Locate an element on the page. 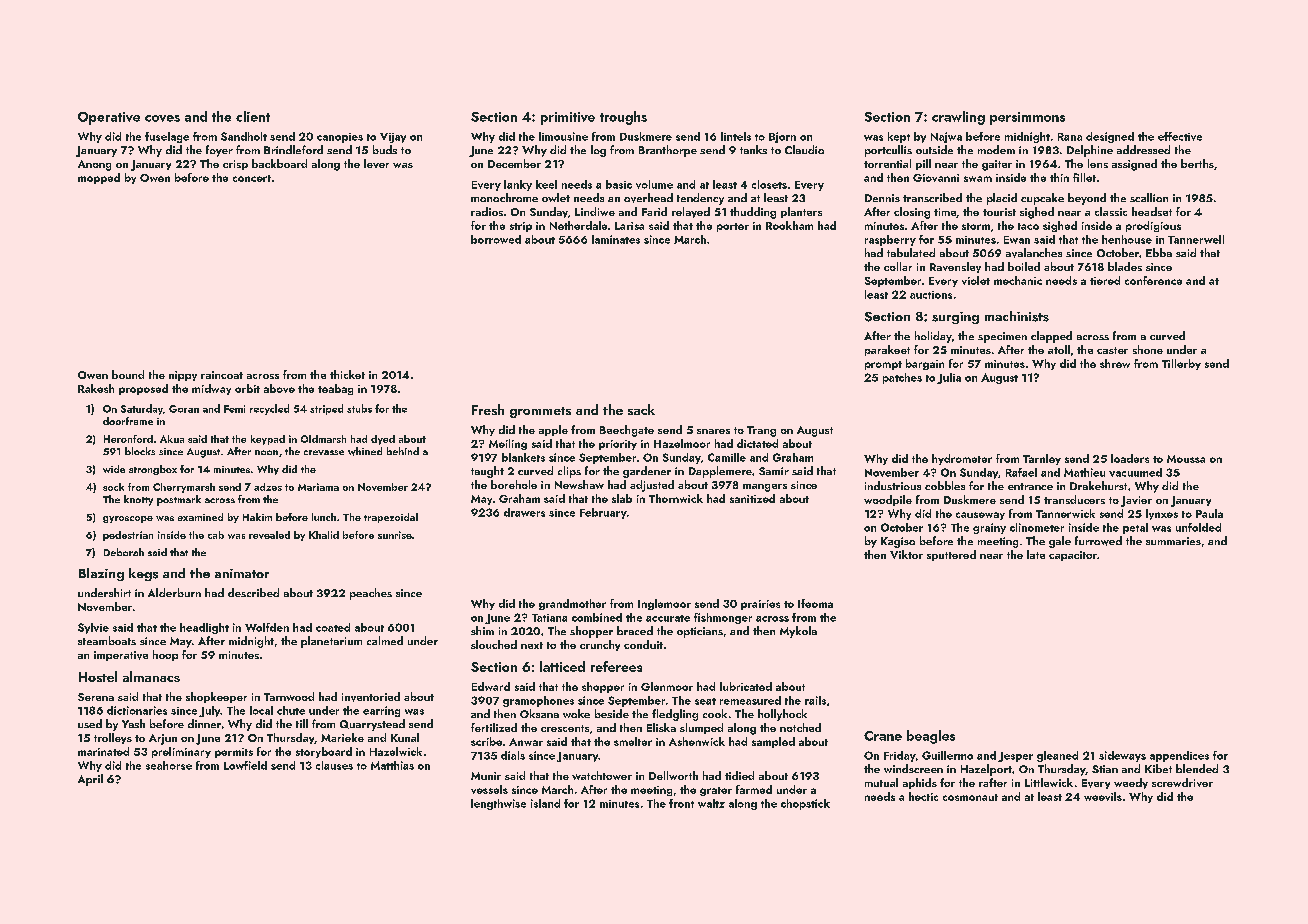  mopped is located at coordinates (99, 178).
